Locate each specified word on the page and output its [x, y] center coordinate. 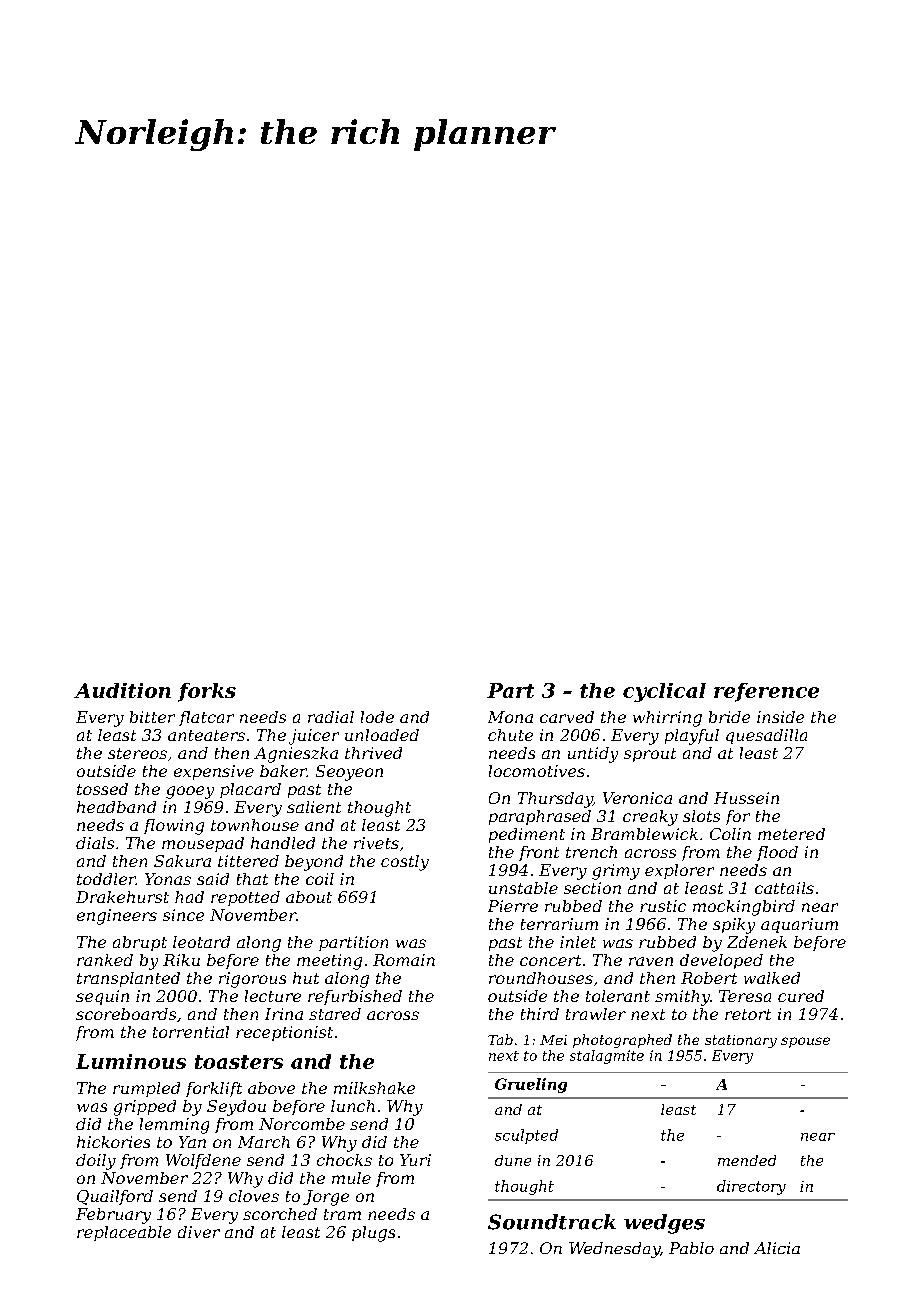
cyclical [664, 692]
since [183, 915]
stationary [741, 1041]
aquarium [799, 925]
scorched [280, 1214]
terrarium [559, 924]
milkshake [374, 1088]
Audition [122, 690]
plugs [373, 1234]
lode [377, 717]
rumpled [146, 1089]
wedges [664, 1224]
